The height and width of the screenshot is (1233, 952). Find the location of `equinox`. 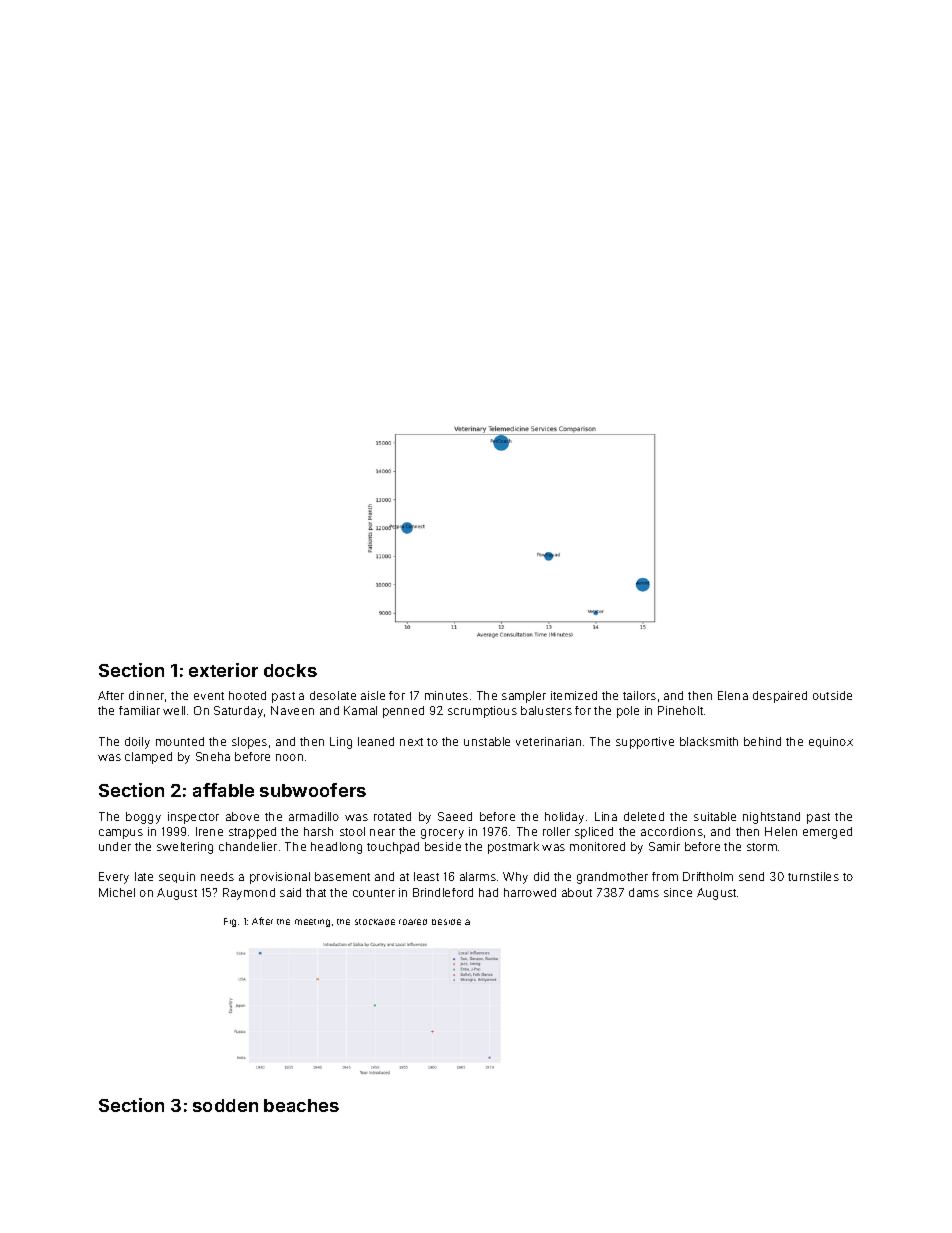

equinox is located at coordinates (831, 742).
